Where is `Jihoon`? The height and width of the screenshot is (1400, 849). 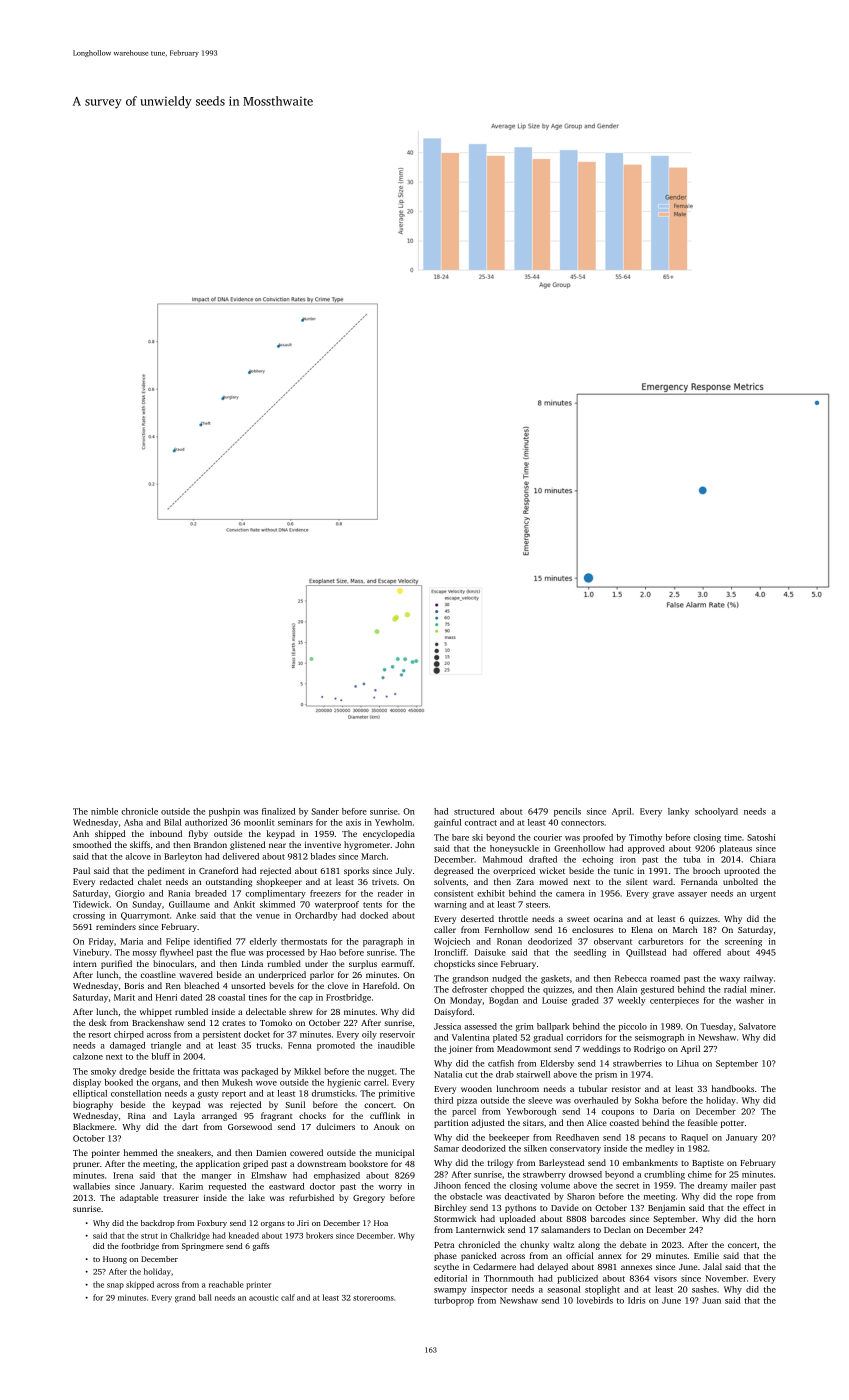 Jihoon is located at coordinates (447, 1185).
